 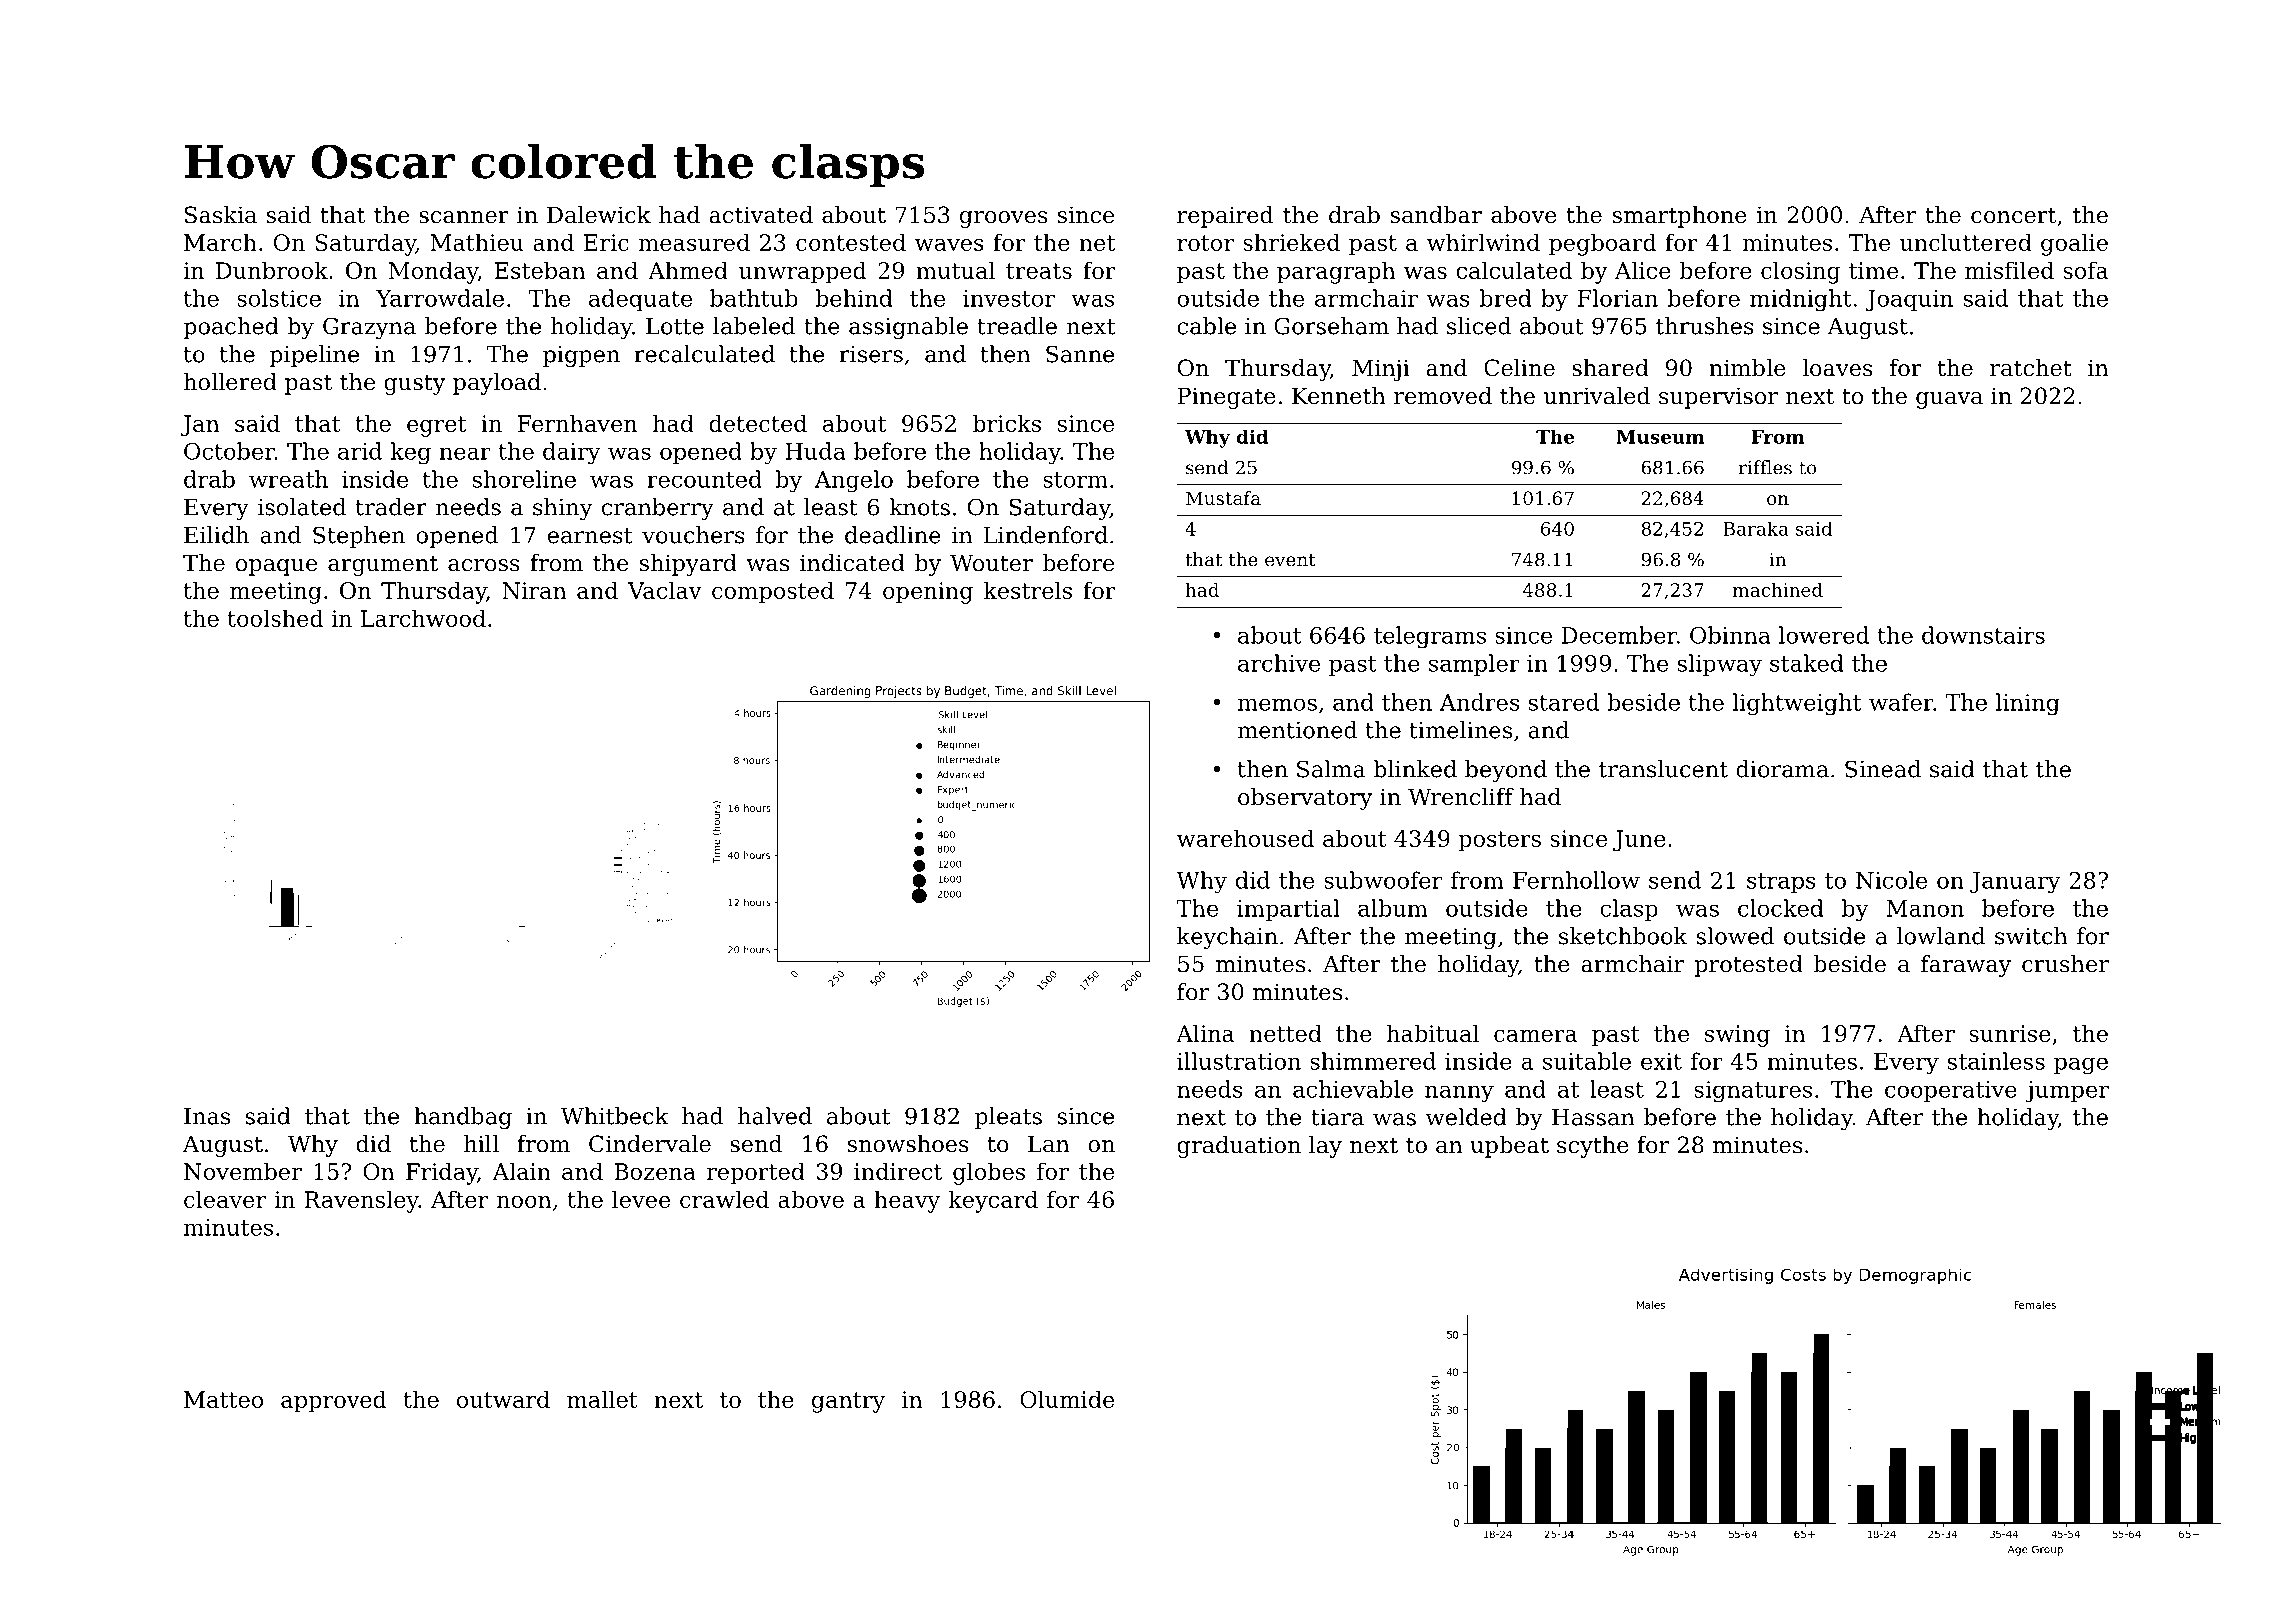 What do you see at coordinates (1223, 498) in the page?
I see `Mustafa` at bounding box center [1223, 498].
